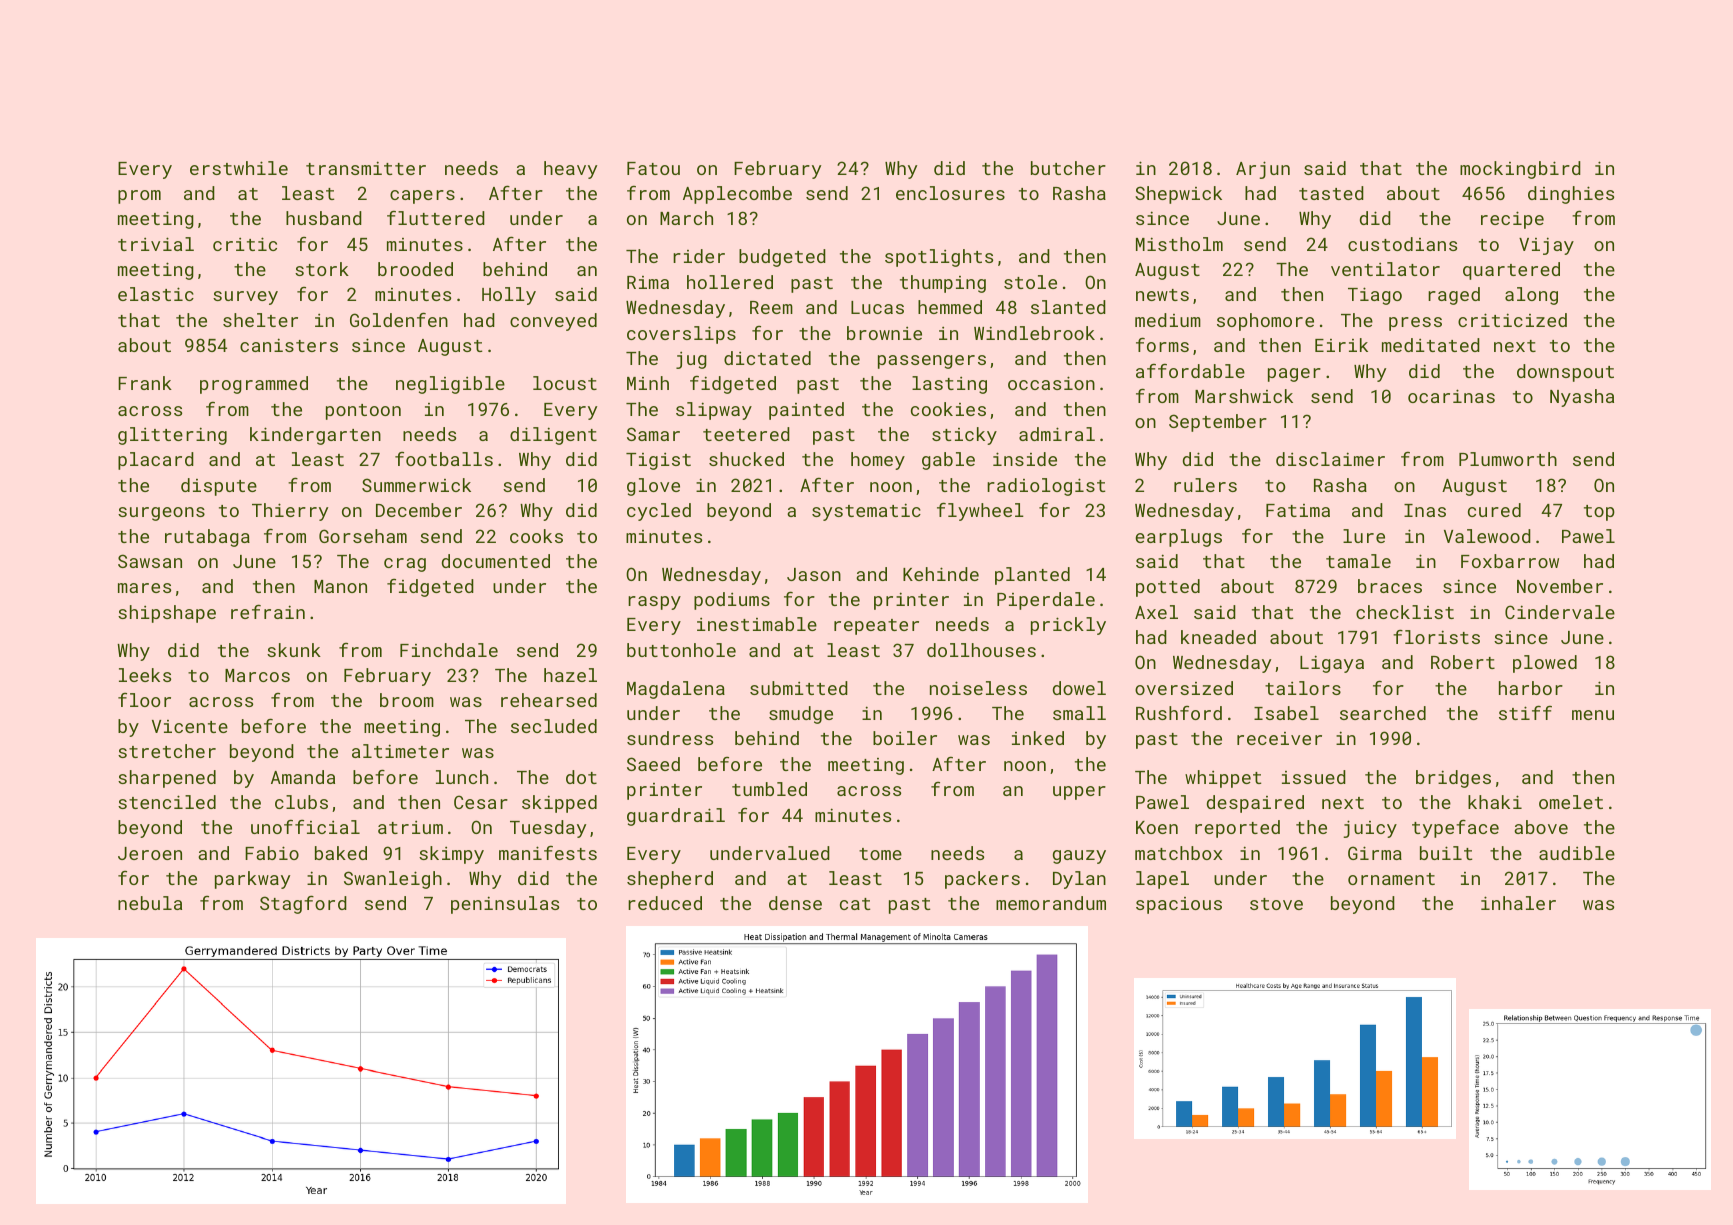 This image has height=1225, width=1733. Describe the element at coordinates (245, 298) in the image. I see `survey` at that location.
